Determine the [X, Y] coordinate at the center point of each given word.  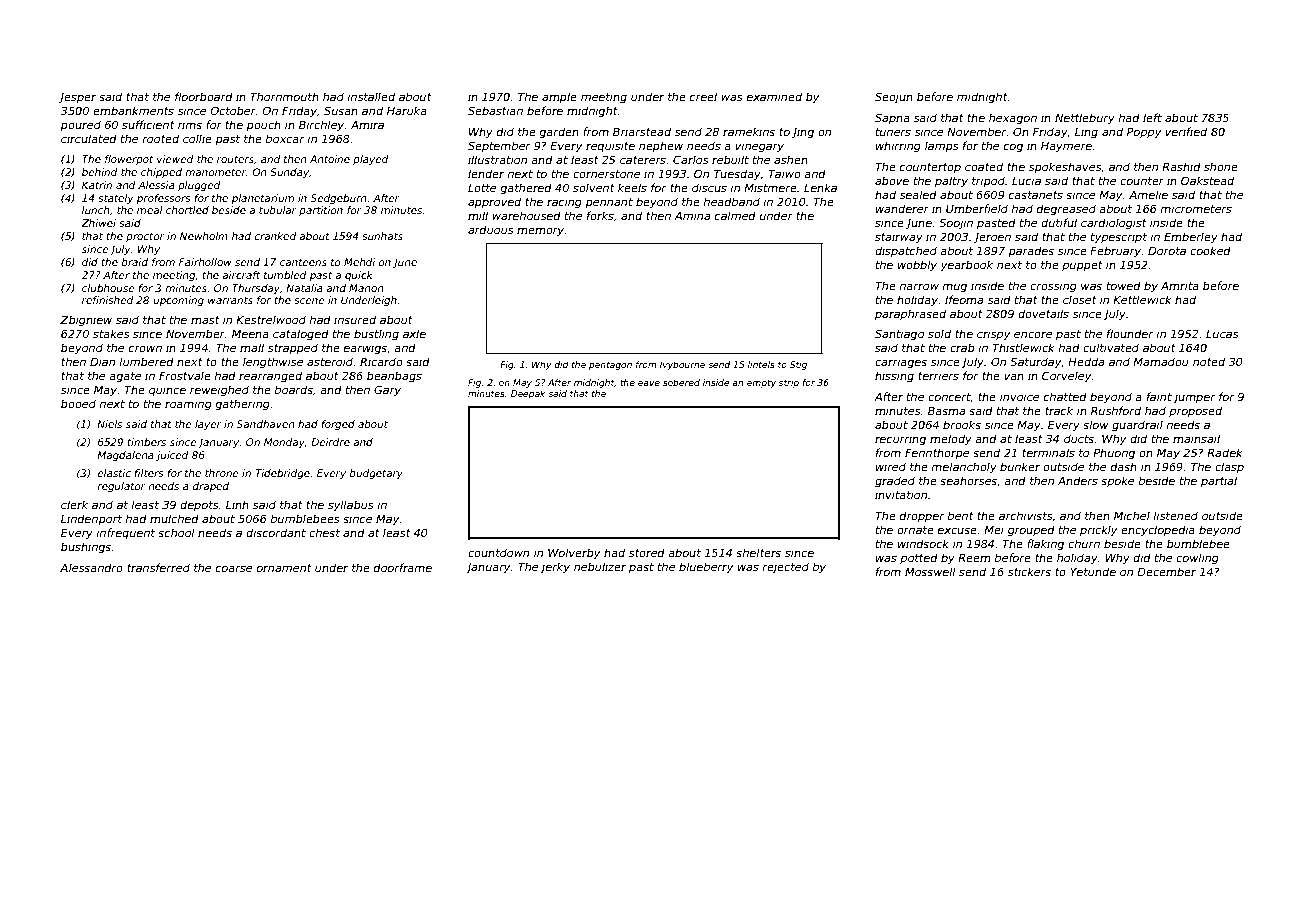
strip [789, 383]
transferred [158, 567]
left [1152, 117]
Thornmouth [284, 96]
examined [774, 96]
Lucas [1222, 334]
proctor [145, 237]
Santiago [899, 335]
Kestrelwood [271, 319]
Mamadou [1161, 361]
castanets [1036, 195]
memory [541, 232]
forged [338, 425]
